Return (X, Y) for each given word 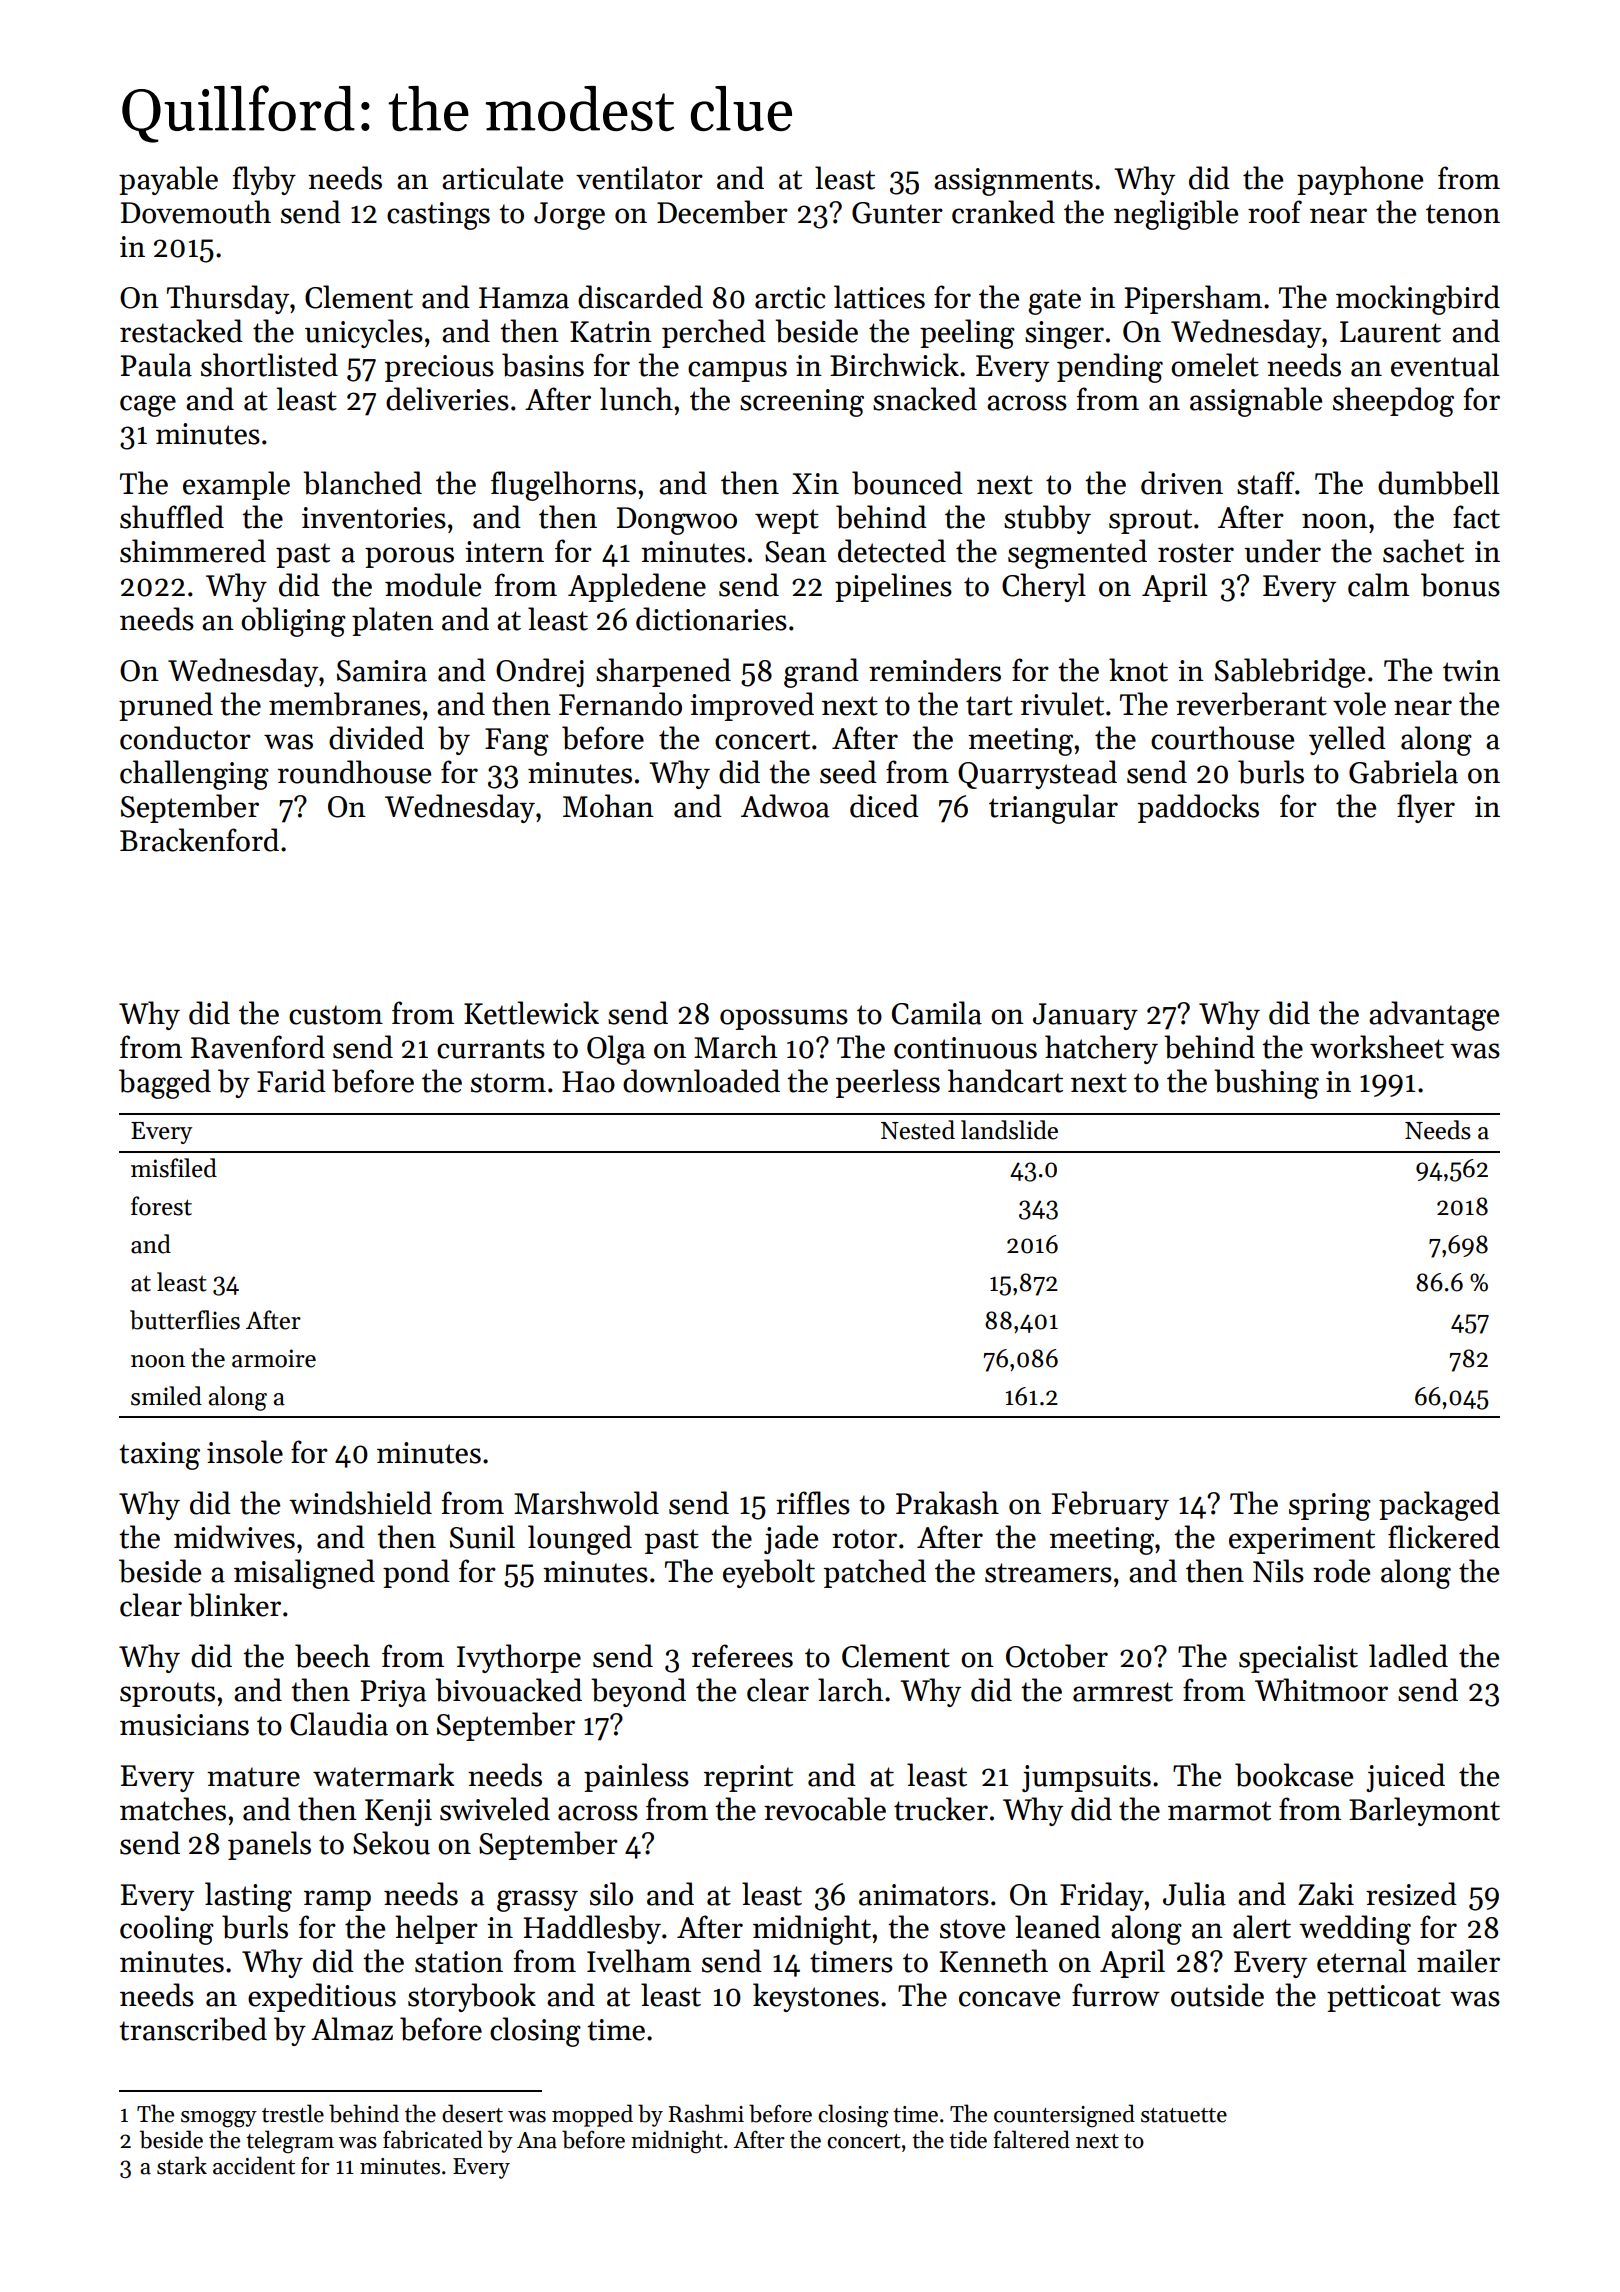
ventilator (639, 178)
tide (968, 2139)
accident (254, 2165)
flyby (264, 180)
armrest (1123, 1692)
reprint (748, 1778)
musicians (184, 1725)
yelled (1347, 740)
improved (752, 706)
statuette (1184, 2115)
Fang (517, 742)
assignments (1013, 182)
